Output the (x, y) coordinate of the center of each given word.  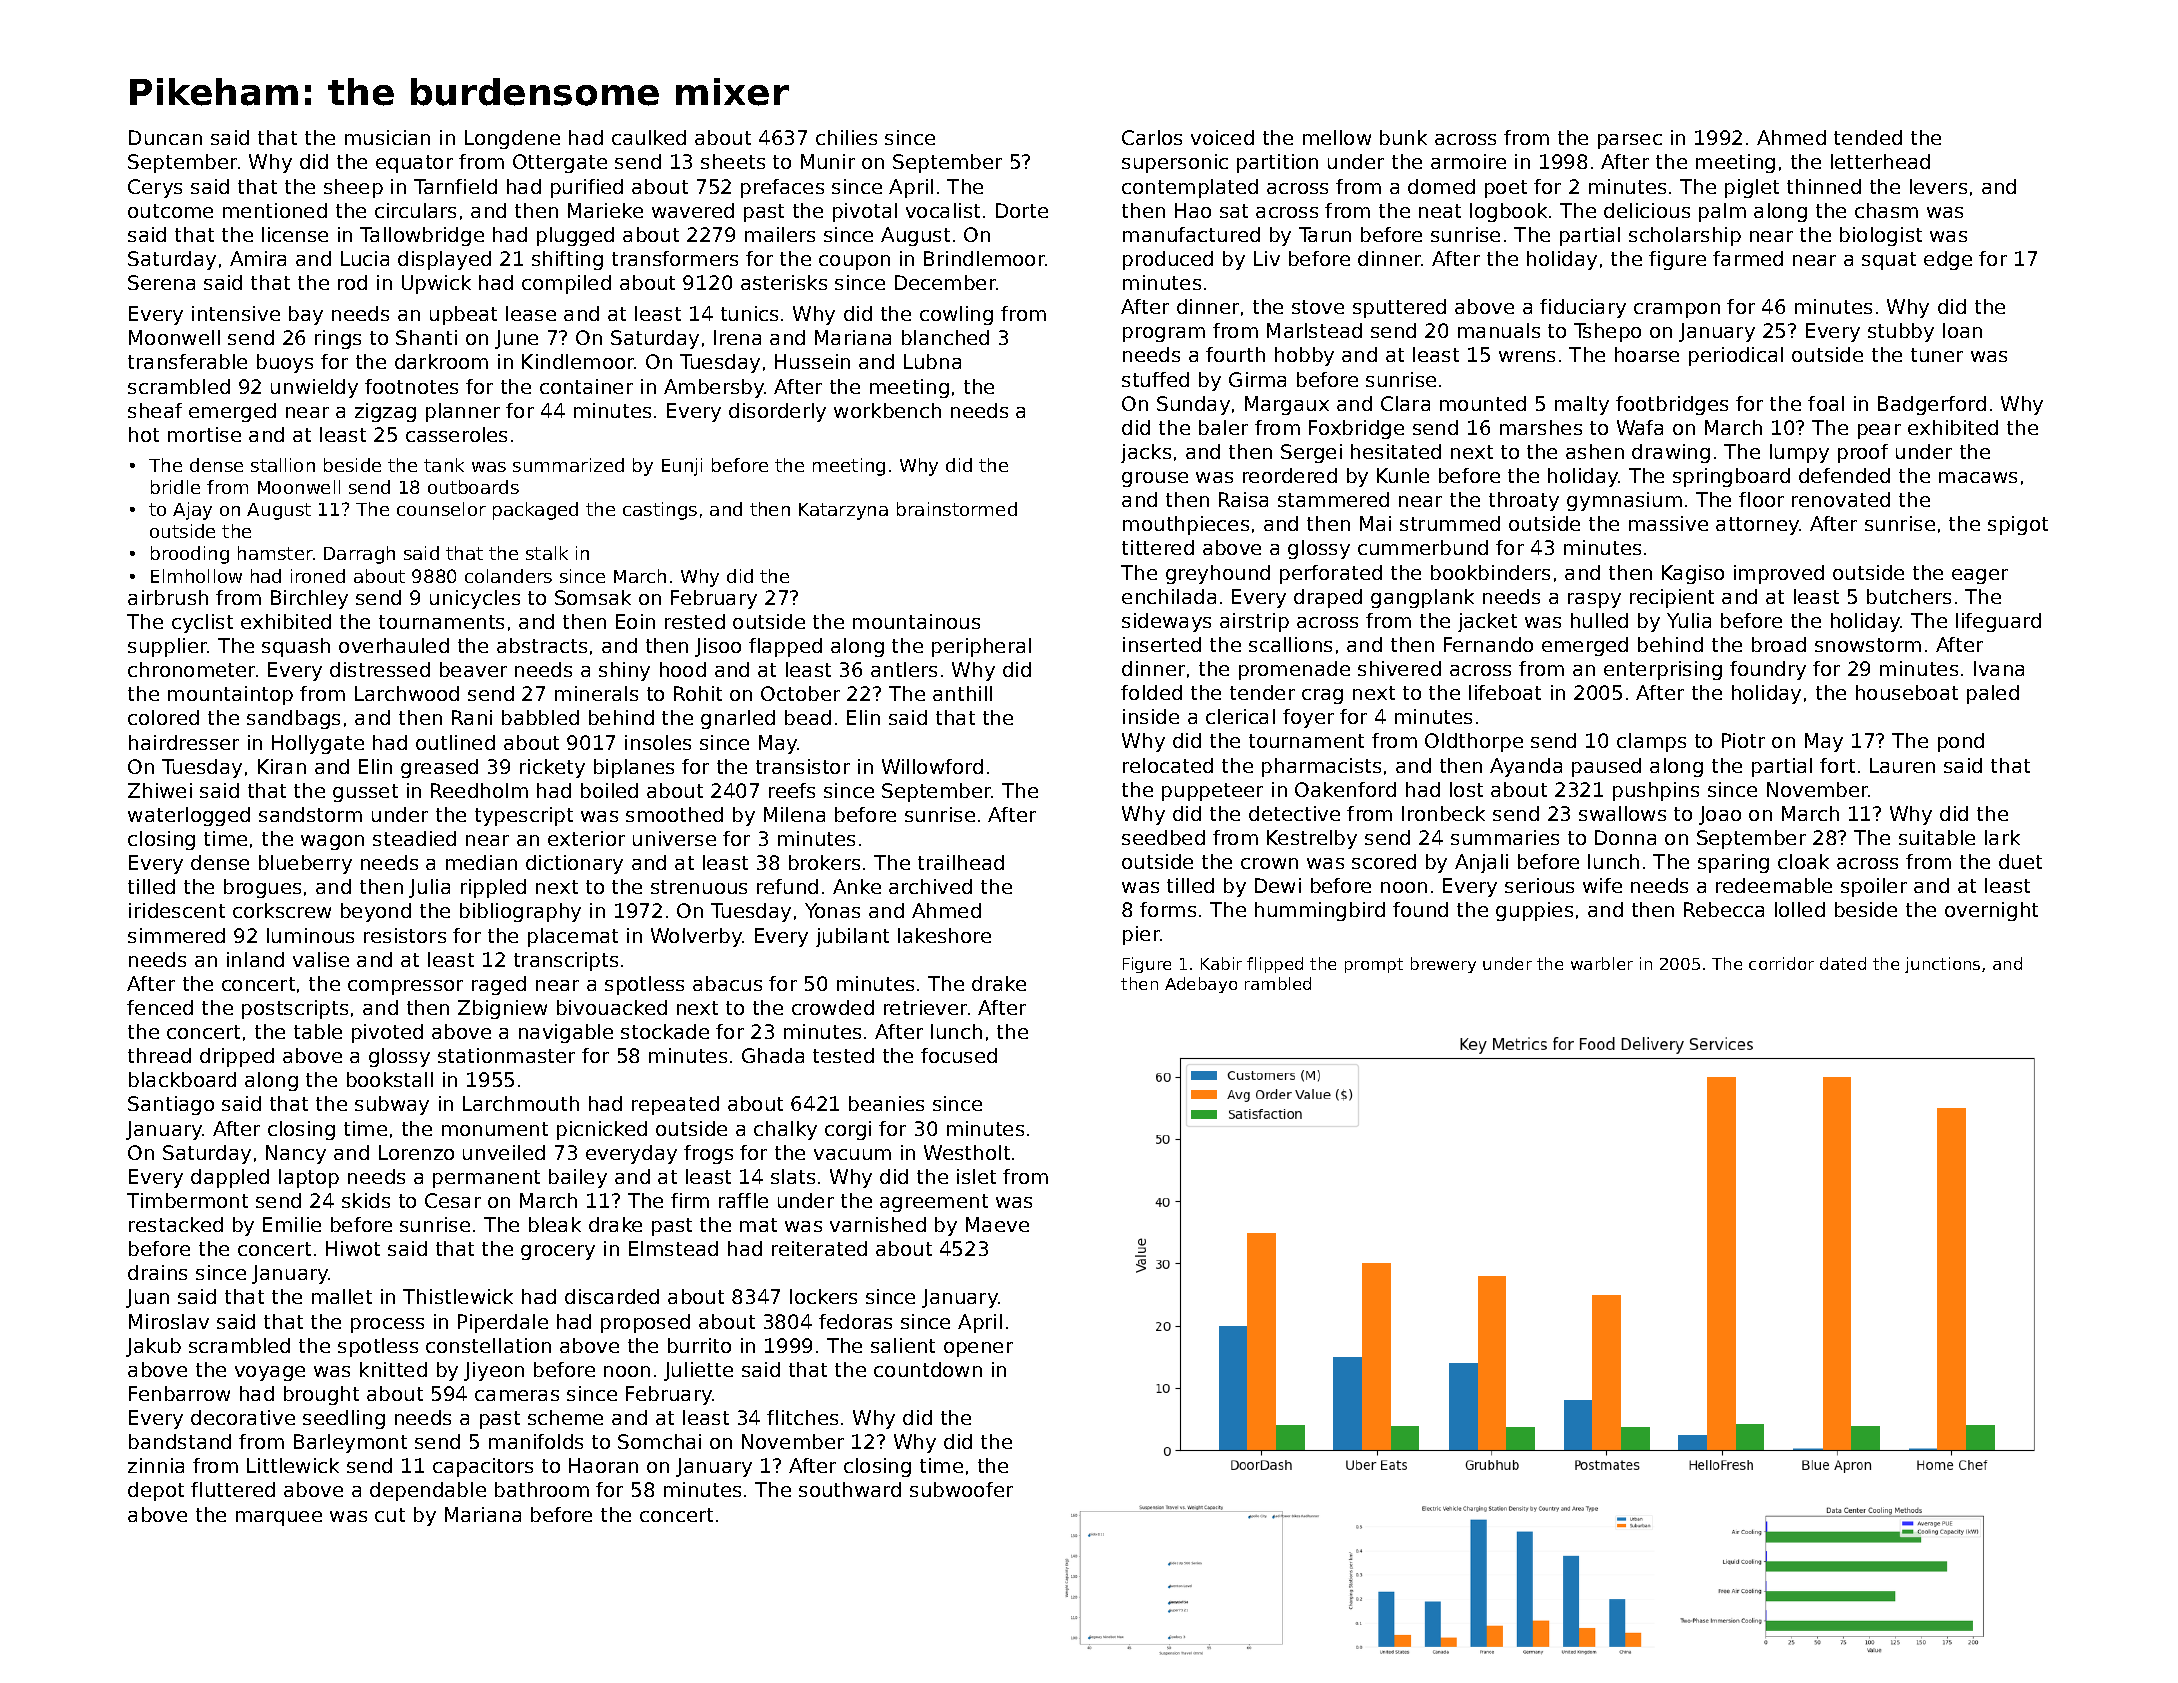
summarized (568, 465)
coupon (854, 262)
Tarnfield (455, 186)
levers (1938, 186)
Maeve (997, 1224)
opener (978, 1349)
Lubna (932, 361)
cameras (517, 1395)
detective (1294, 813)
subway (392, 1105)
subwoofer (961, 1489)
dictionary (574, 864)
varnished (878, 1224)
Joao (1720, 815)
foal (1826, 403)
